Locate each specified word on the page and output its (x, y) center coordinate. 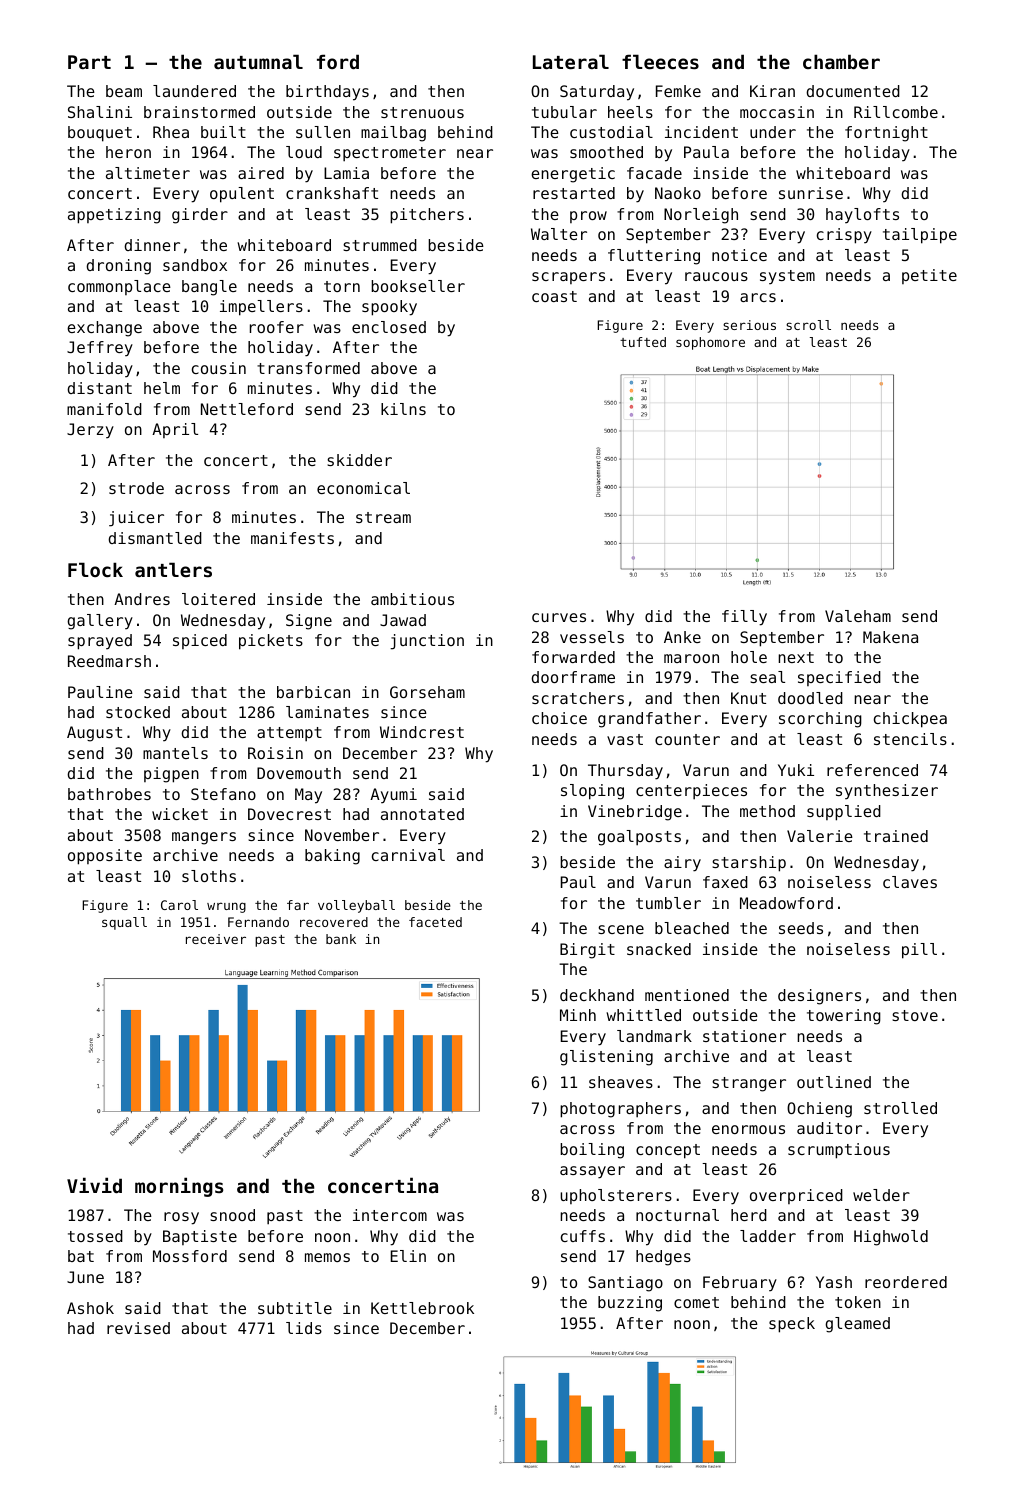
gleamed (857, 1325)
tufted (643, 342)
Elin (408, 1256)
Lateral (571, 61)
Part (89, 62)
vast (625, 739)
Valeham (858, 616)
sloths (209, 876)
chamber (841, 61)
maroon (691, 658)
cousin (219, 368)
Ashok (90, 1308)
